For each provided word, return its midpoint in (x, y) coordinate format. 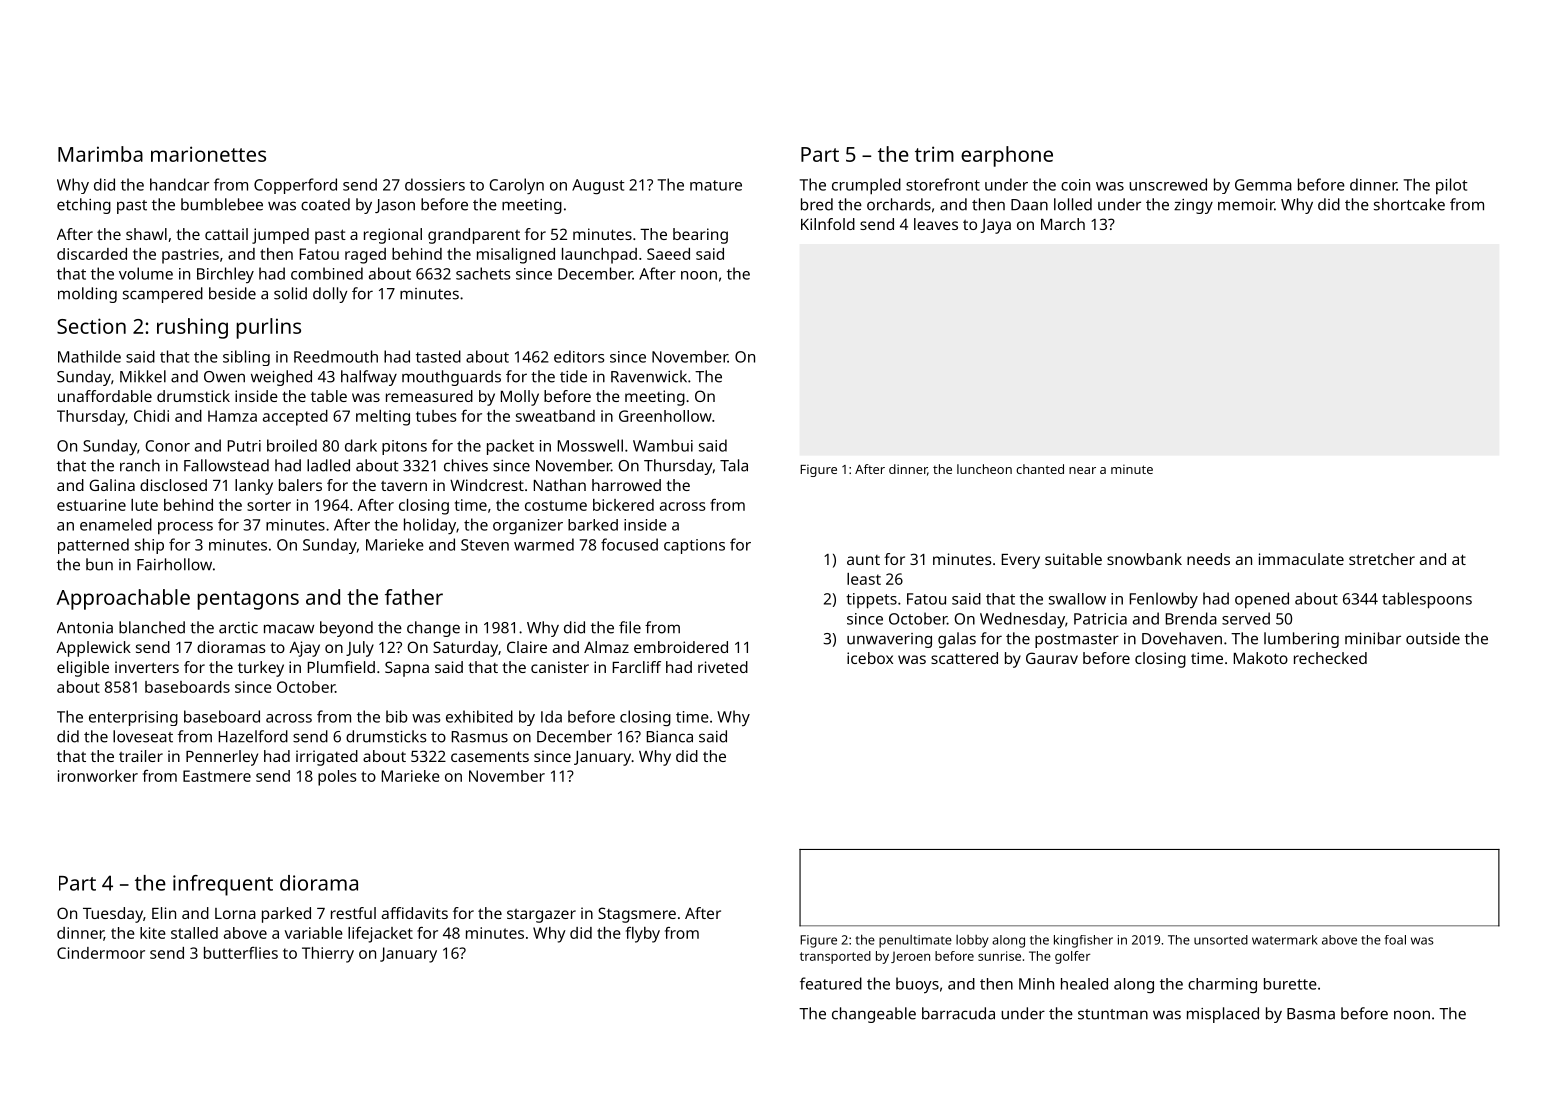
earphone (1007, 156)
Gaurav (1052, 658)
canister (560, 667)
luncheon (984, 469)
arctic (238, 628)
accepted (295, 418)
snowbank (1144, 559)
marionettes (208, 154)
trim (934, 154)
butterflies (241, 953)
